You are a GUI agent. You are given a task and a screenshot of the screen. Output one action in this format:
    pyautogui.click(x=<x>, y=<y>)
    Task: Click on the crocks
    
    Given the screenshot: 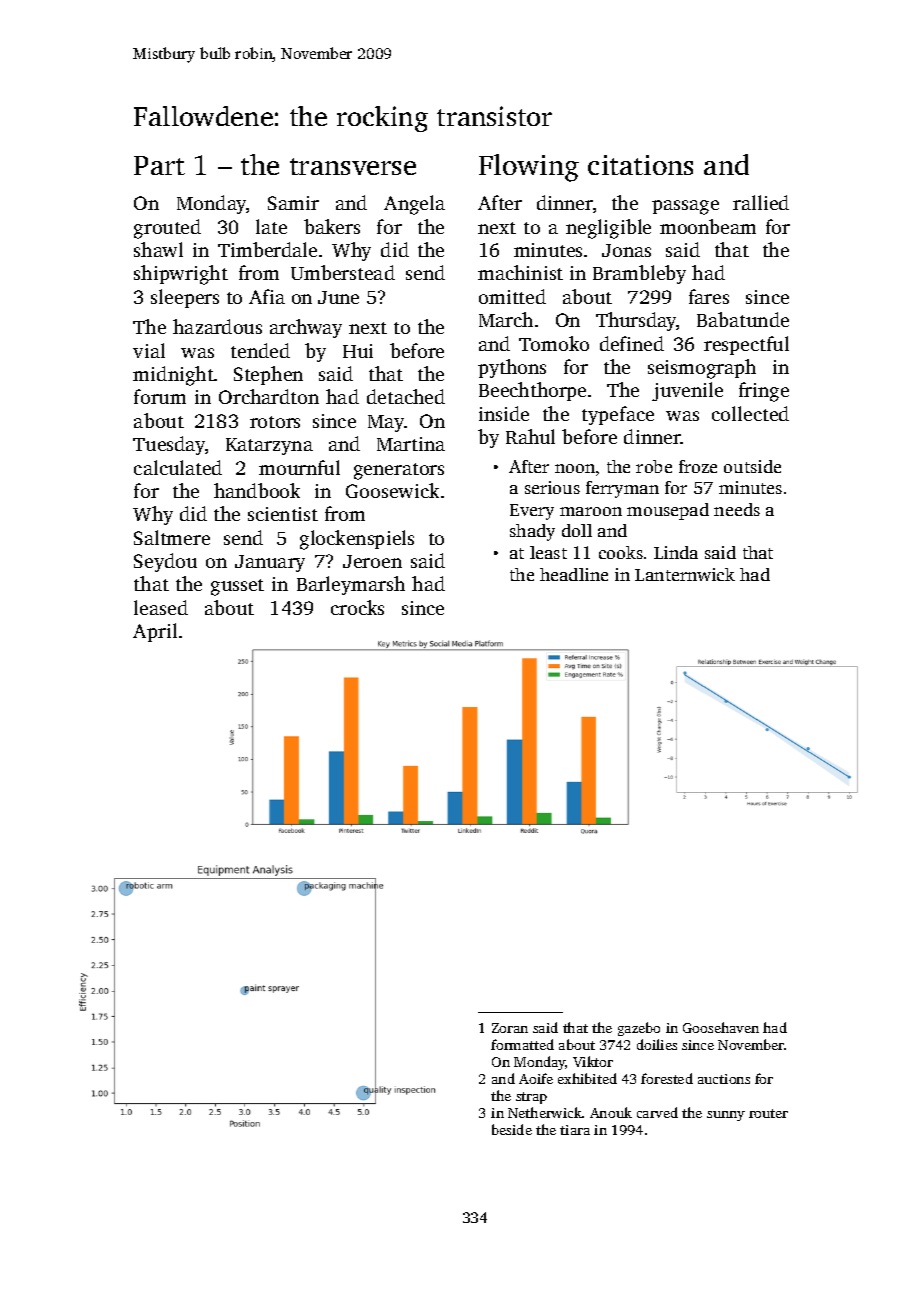 What is the action you would take?
    pyautogui.click(x=357, y=607)
